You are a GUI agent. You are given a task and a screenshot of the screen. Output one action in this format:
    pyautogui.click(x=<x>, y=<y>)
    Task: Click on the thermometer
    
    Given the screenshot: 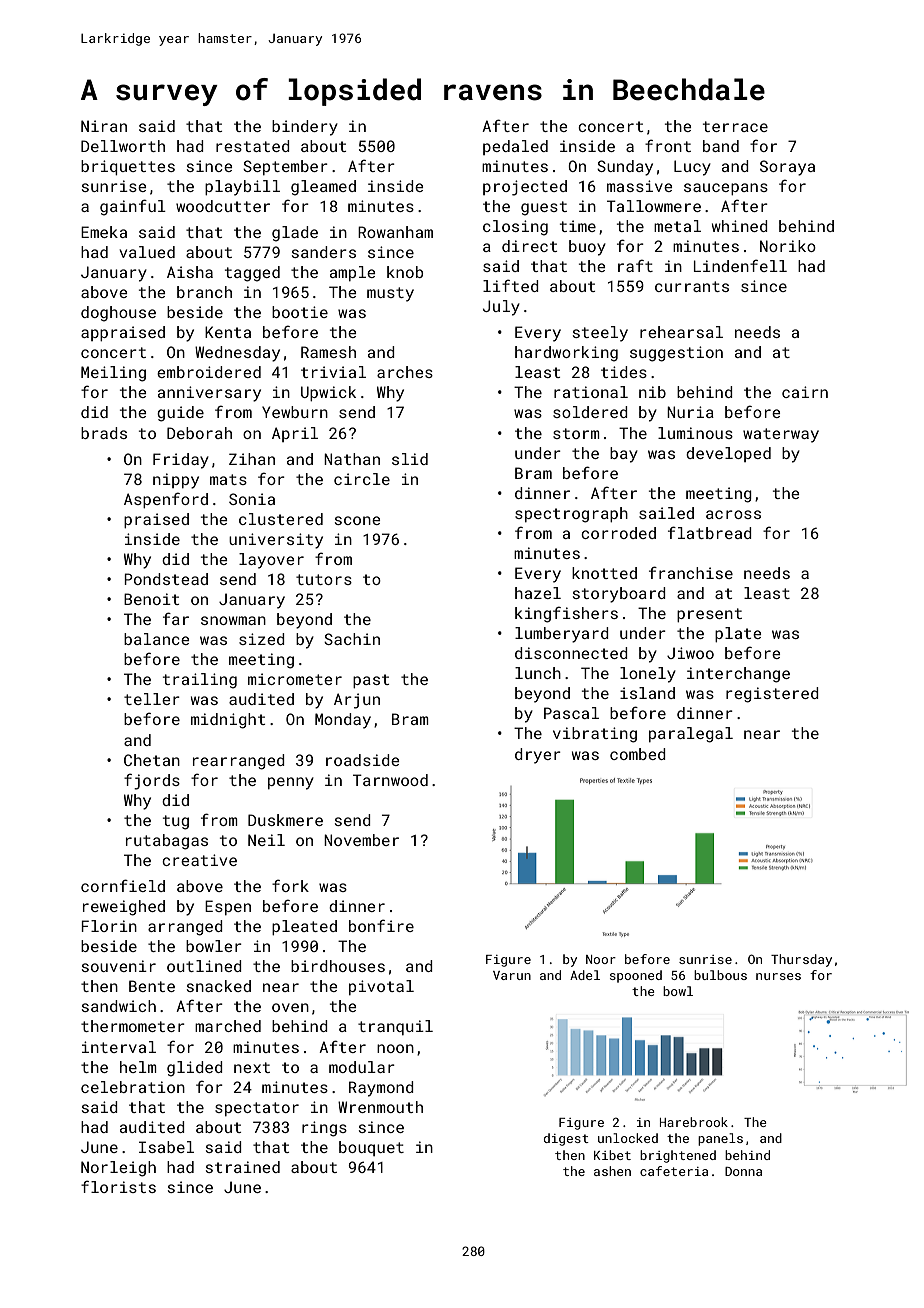 What is the action you would take?
    pyautogui.click(x=133, y=1026)
